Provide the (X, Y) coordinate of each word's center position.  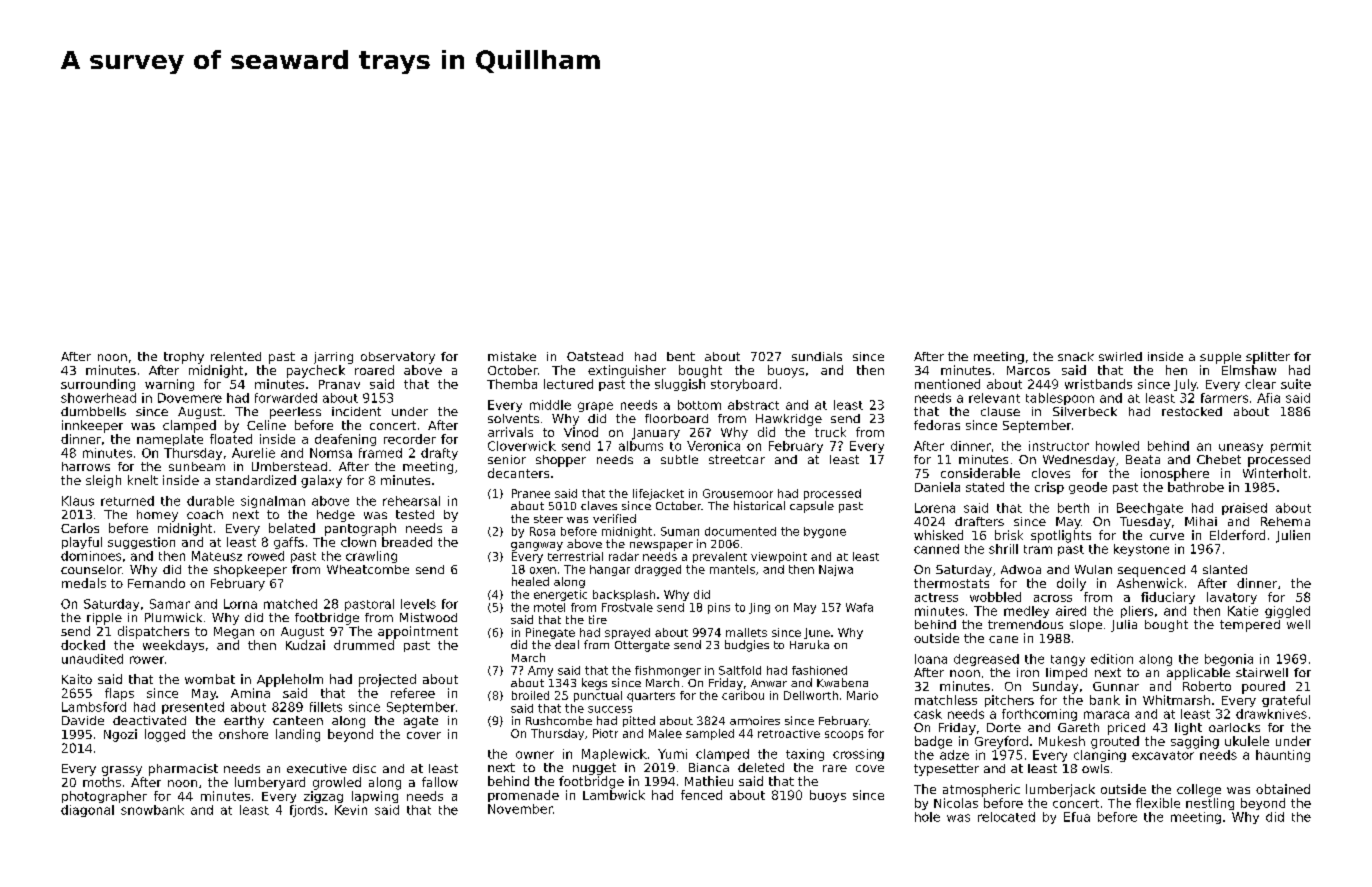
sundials (817, 356)
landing (298, 735)
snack (1076, 356)
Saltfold (740, 670)
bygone (825, 532)
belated (292, 528)
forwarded (286, 398)
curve (1167, 536)
